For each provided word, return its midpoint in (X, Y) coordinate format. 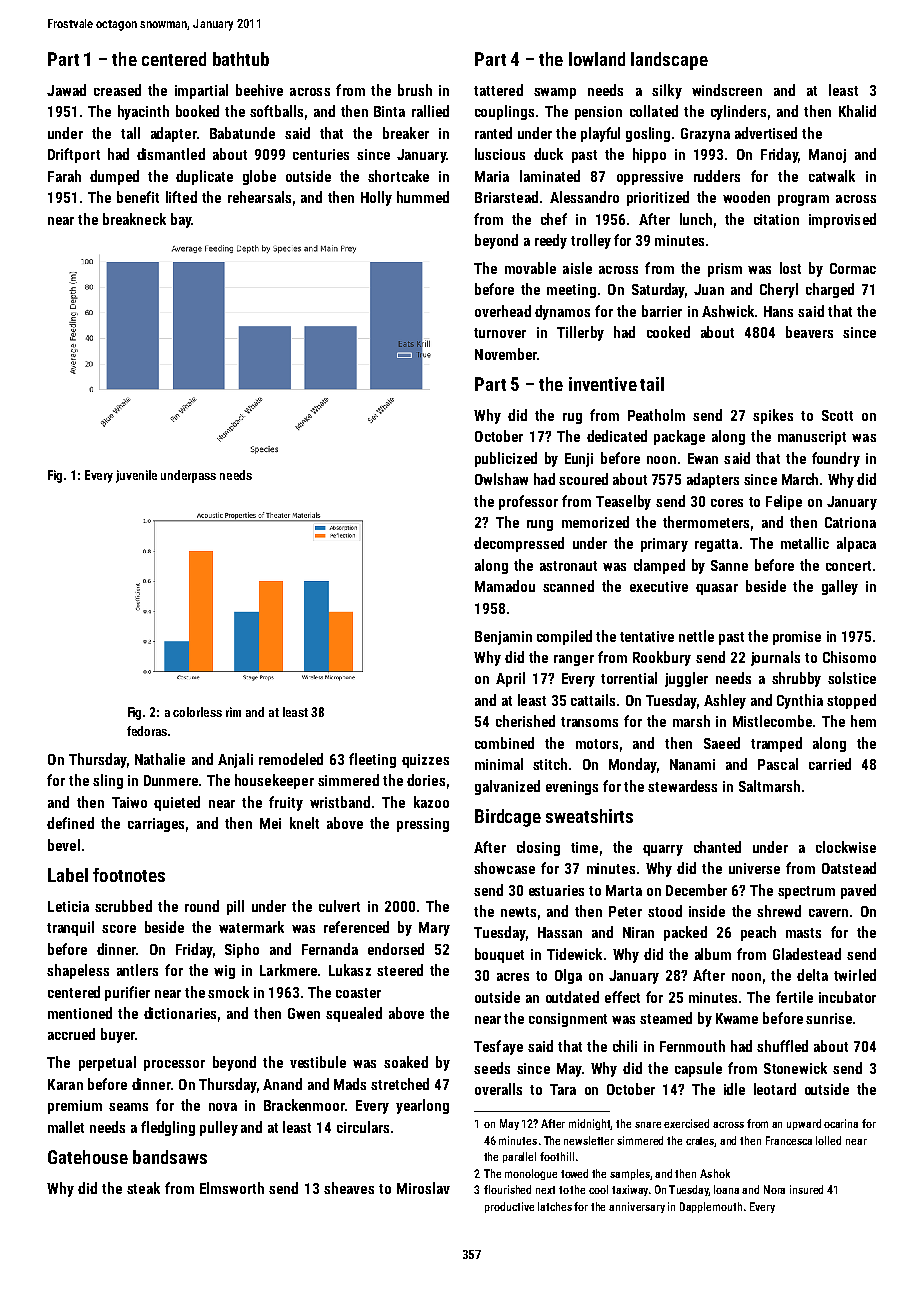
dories (426, 780)
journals (775, 658)
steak (143, 1188)
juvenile (136, 476)
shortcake (398, 176)
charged (830, 290)
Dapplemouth (711, 1207)
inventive (603, 384)
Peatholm (656, 415)
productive (509, 1207)
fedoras (147, 731)
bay (181, 220)
